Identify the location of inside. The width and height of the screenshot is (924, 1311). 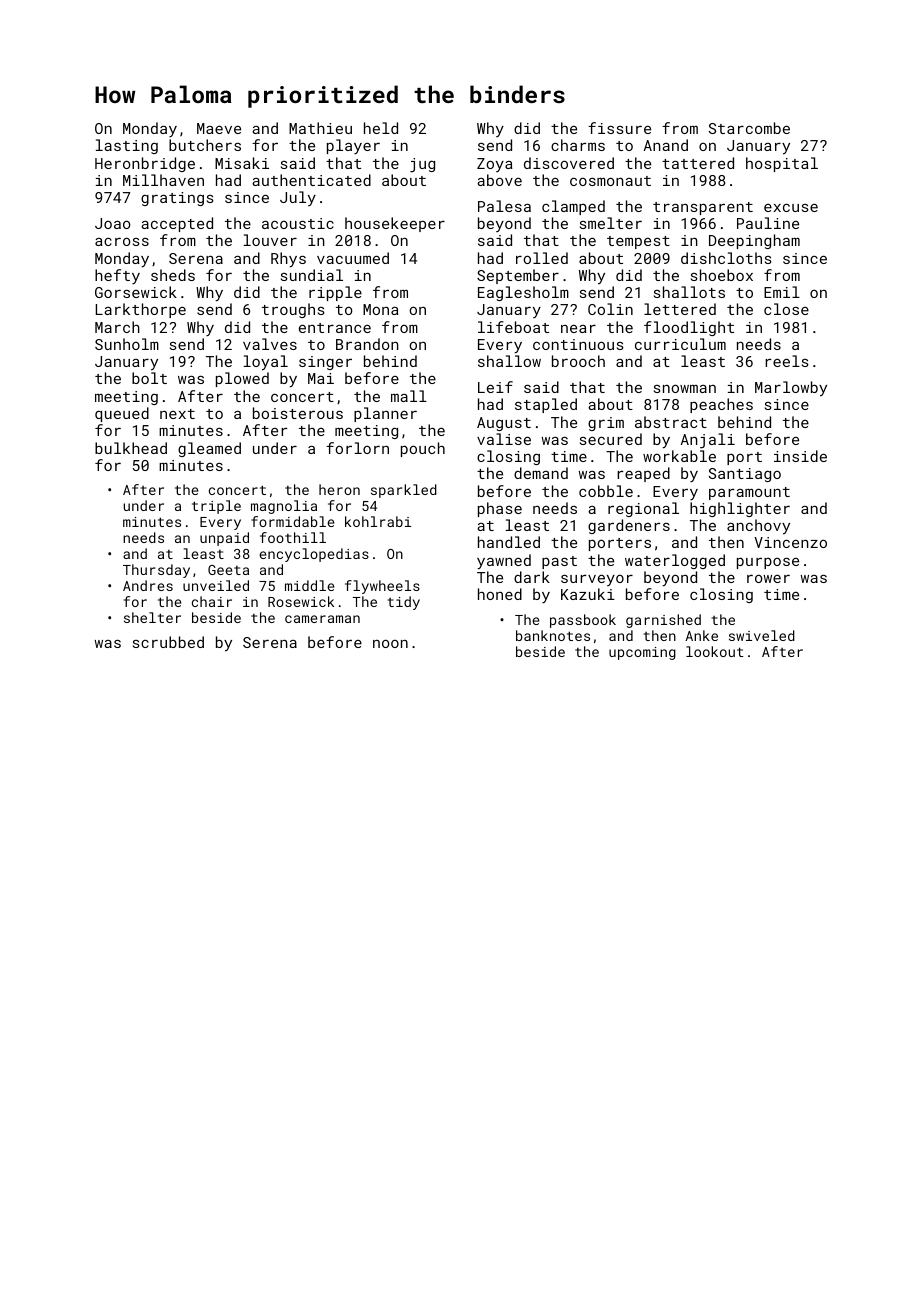
(800, 456).
